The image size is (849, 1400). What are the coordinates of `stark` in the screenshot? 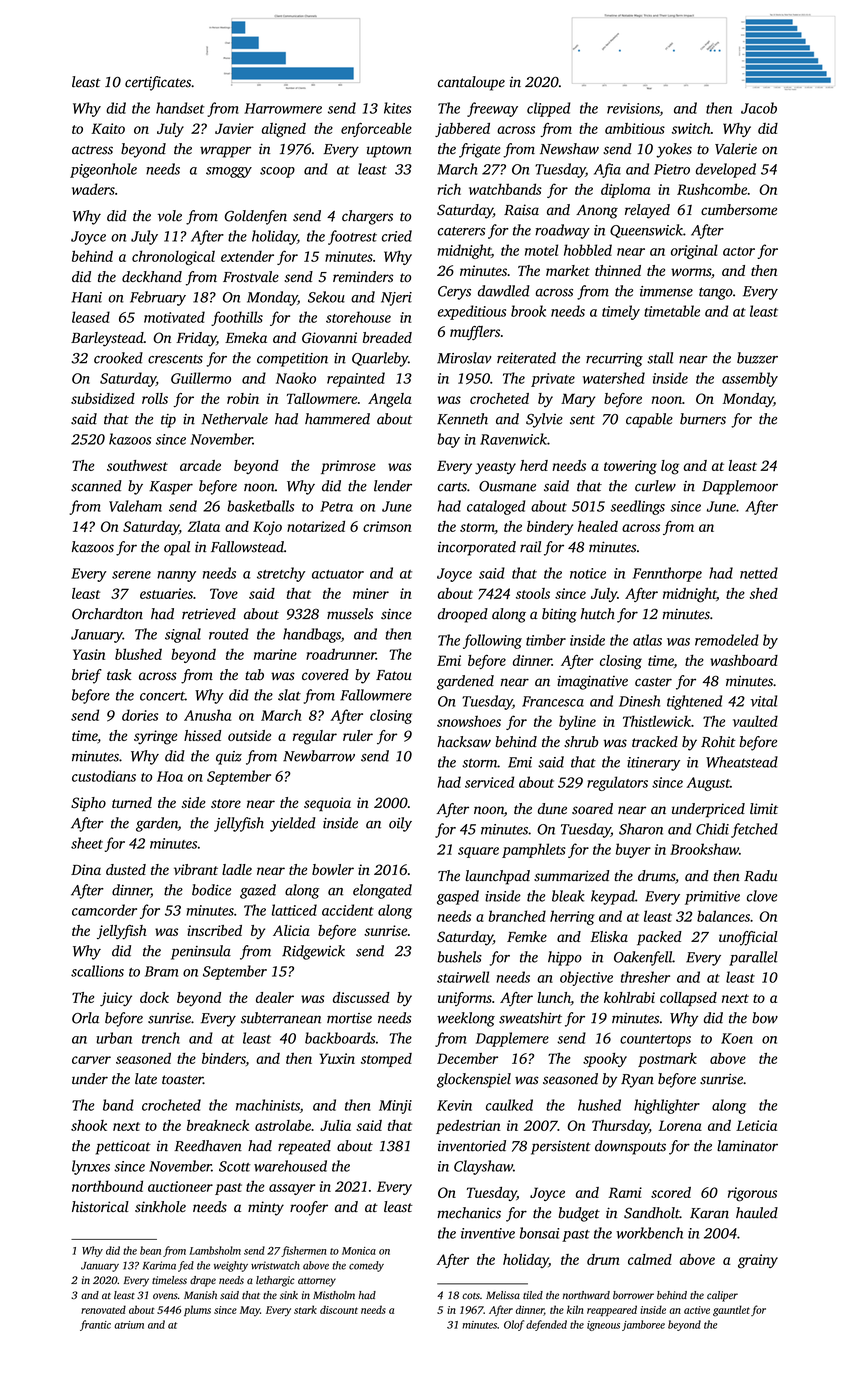 It's located at (305, 1309).
